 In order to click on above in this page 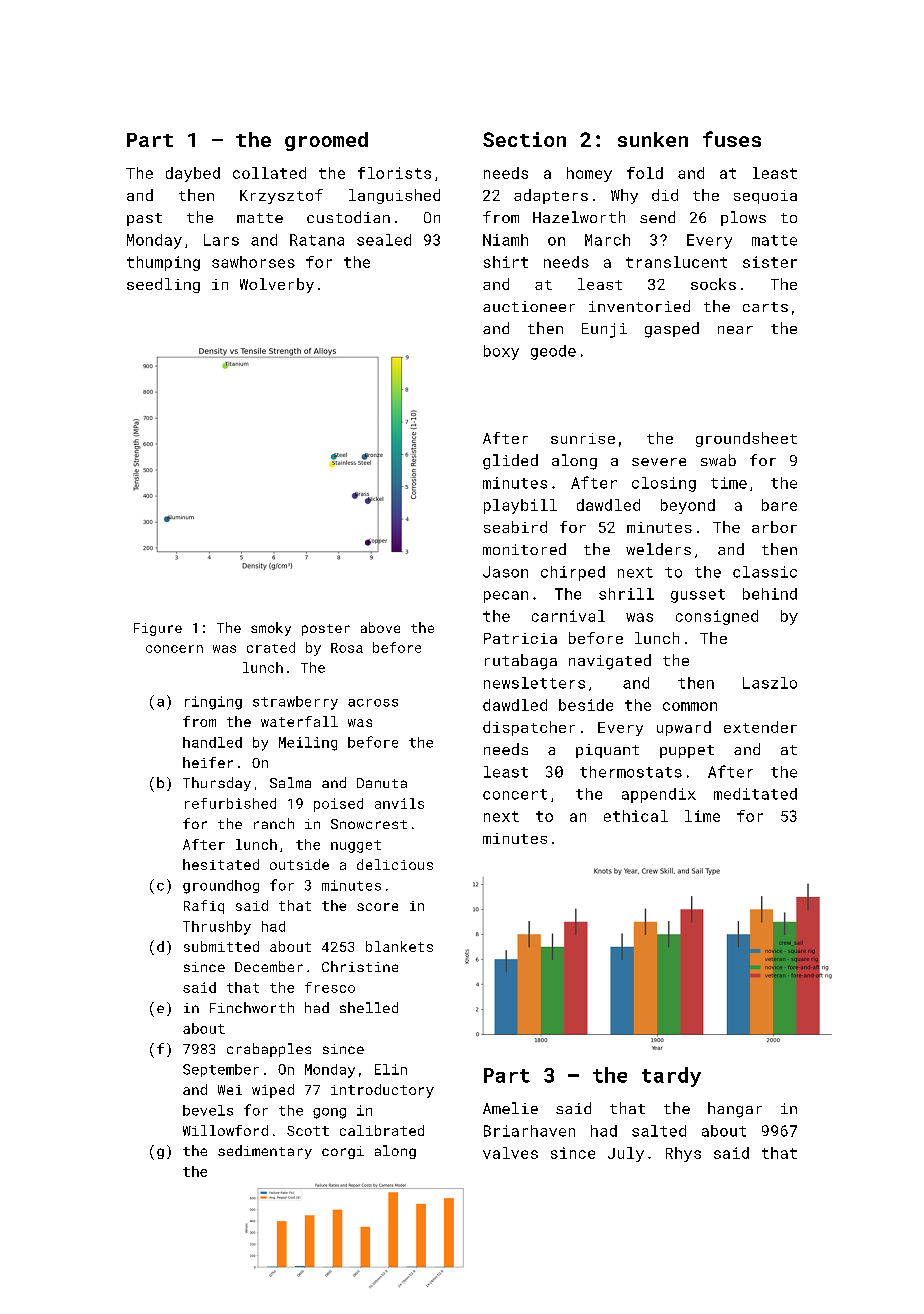, I will do `click(380, 627)`.
